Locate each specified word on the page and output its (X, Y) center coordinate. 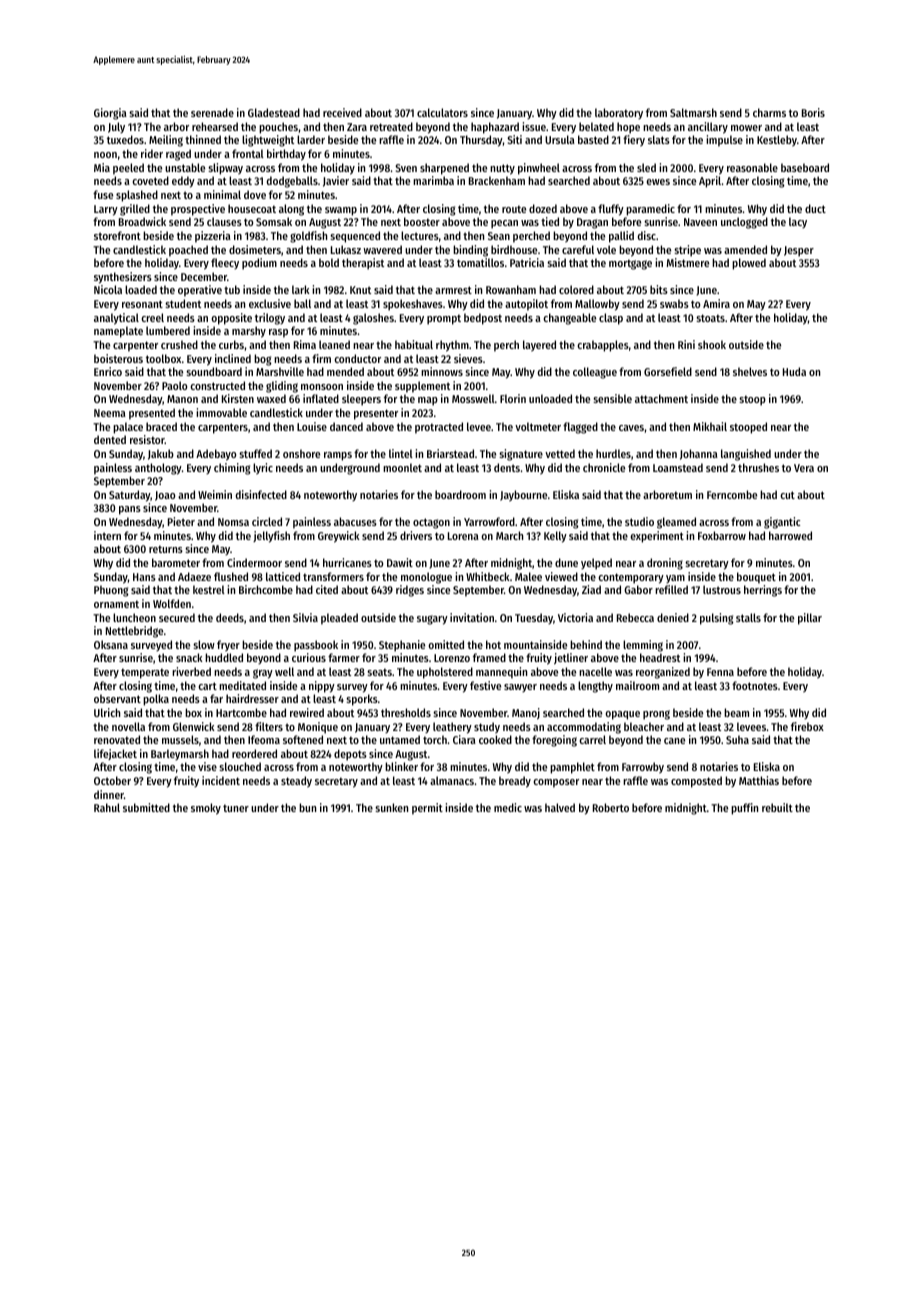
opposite (231, 319)
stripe (687, 251)
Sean (499, 236)
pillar (810, 619)
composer (556, 783)
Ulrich (107, 712)
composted (696, 782)
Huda (794, 371)
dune (566, 562)
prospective (198, 210)
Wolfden (172, 603)
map (428, 401)
